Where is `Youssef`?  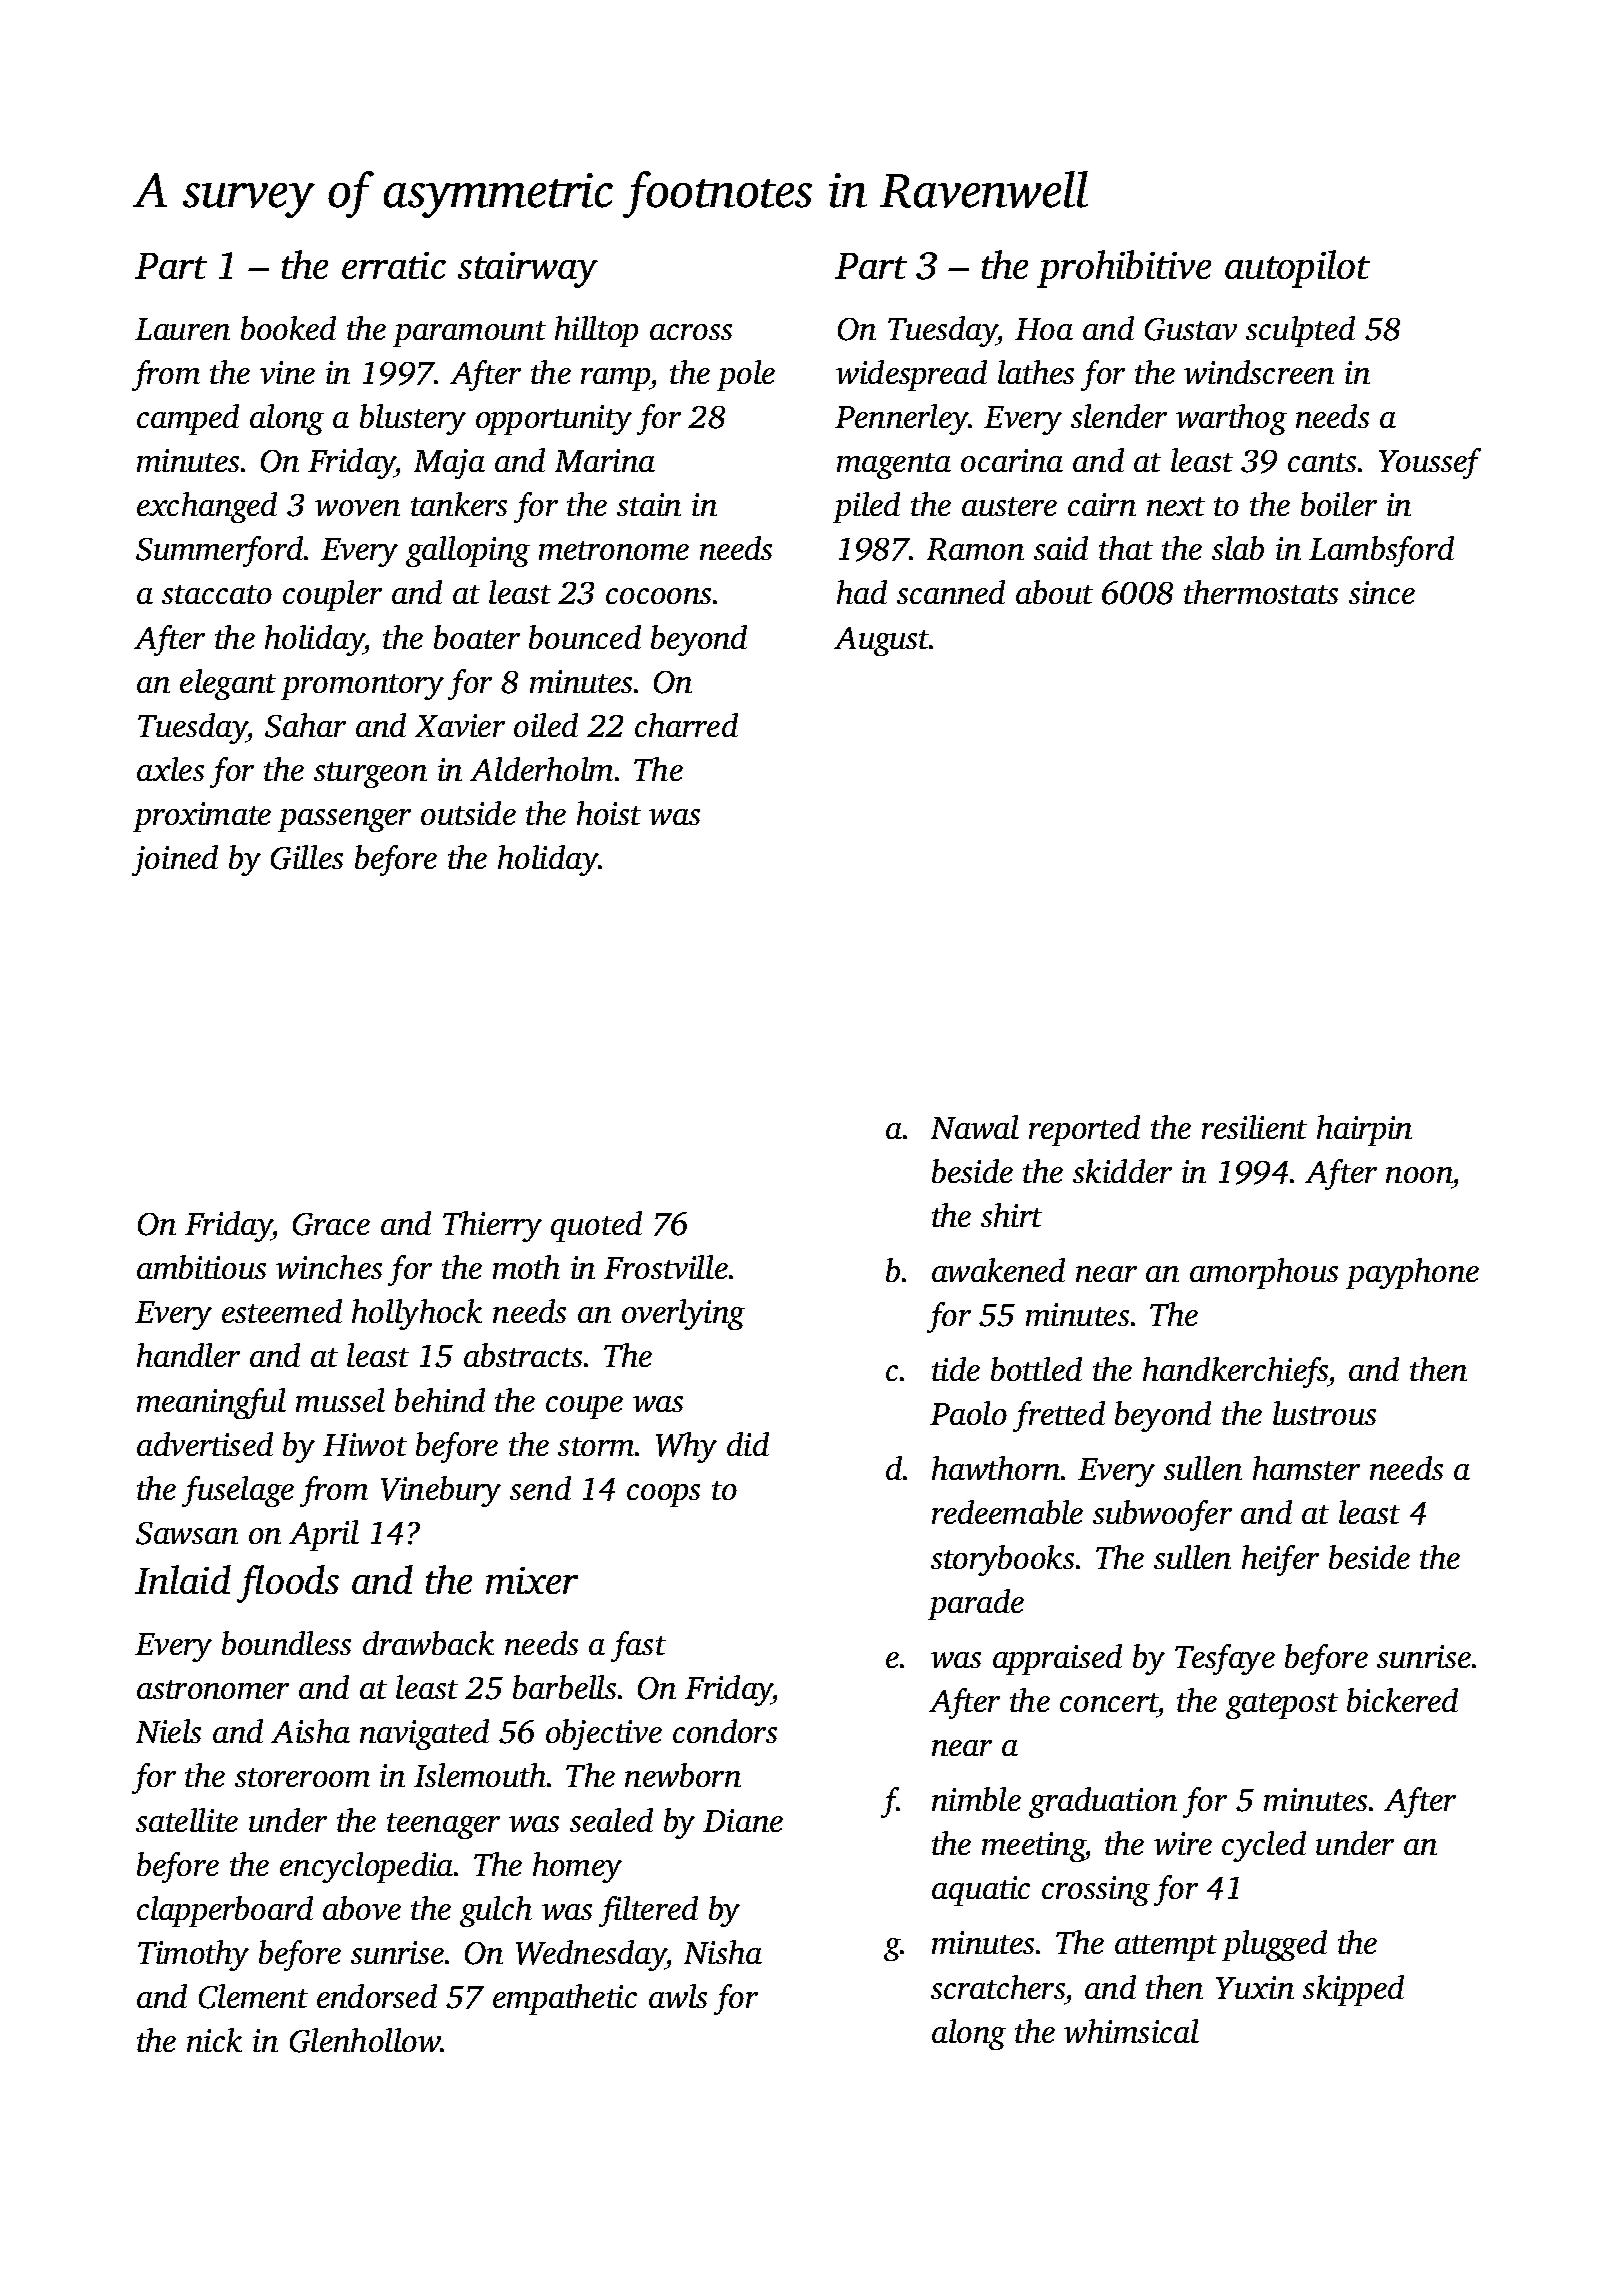
Youssef is located at coordinates (1430, 463).
